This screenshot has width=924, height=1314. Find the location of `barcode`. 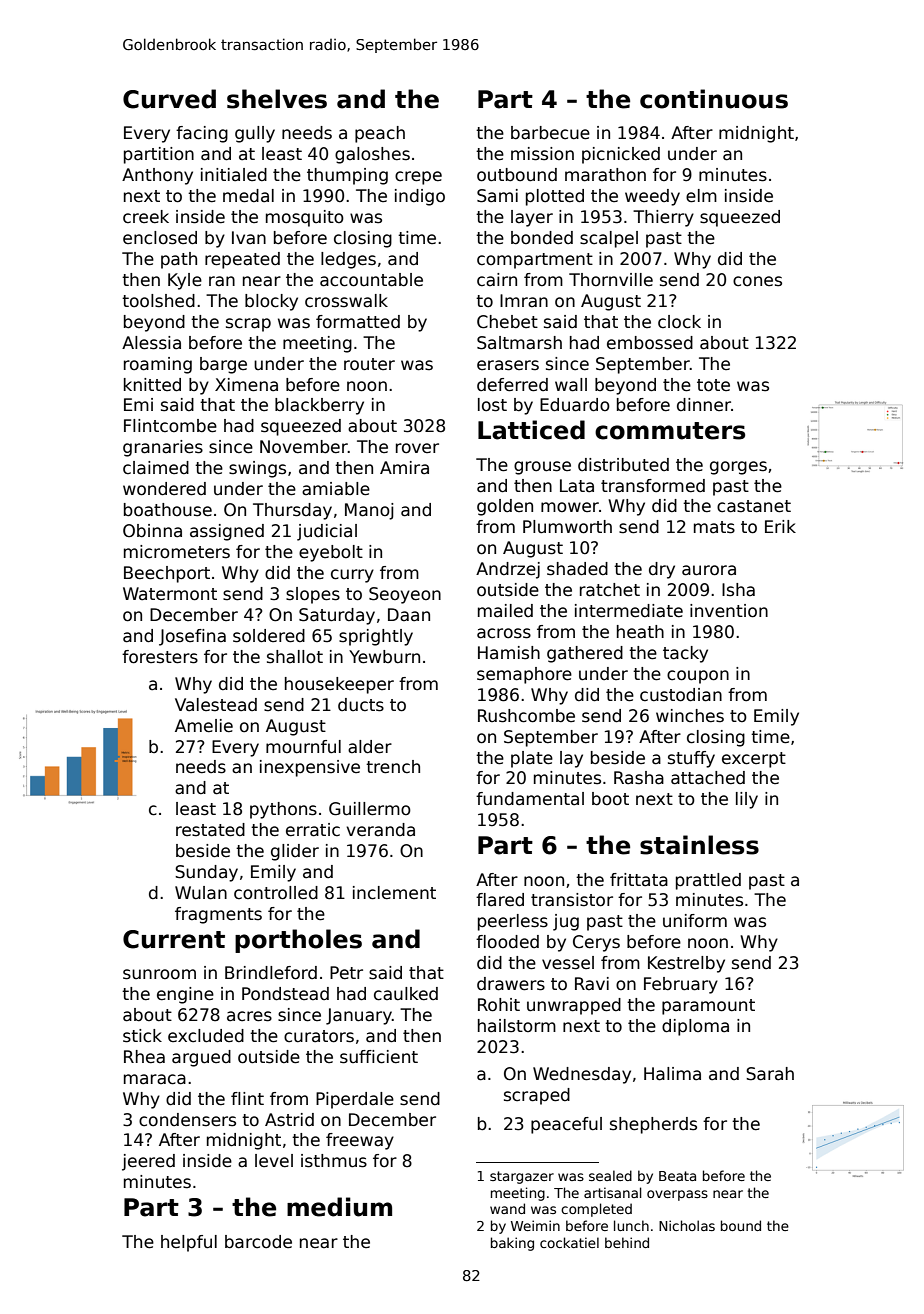

barcode is located at coordinates (258, 1242).
